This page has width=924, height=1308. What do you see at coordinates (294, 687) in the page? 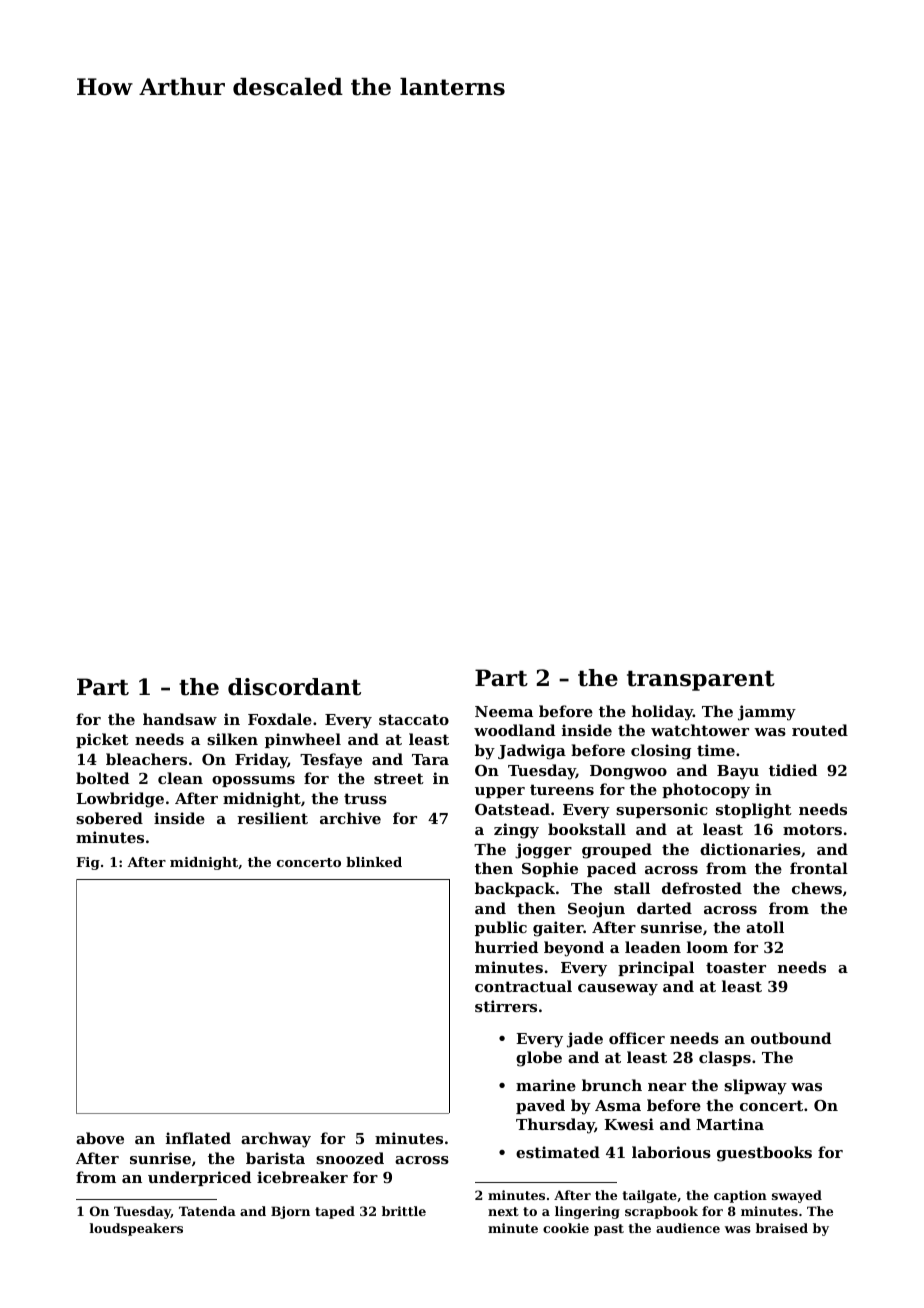
I see `discordant` at bounding box center [294, 687].
